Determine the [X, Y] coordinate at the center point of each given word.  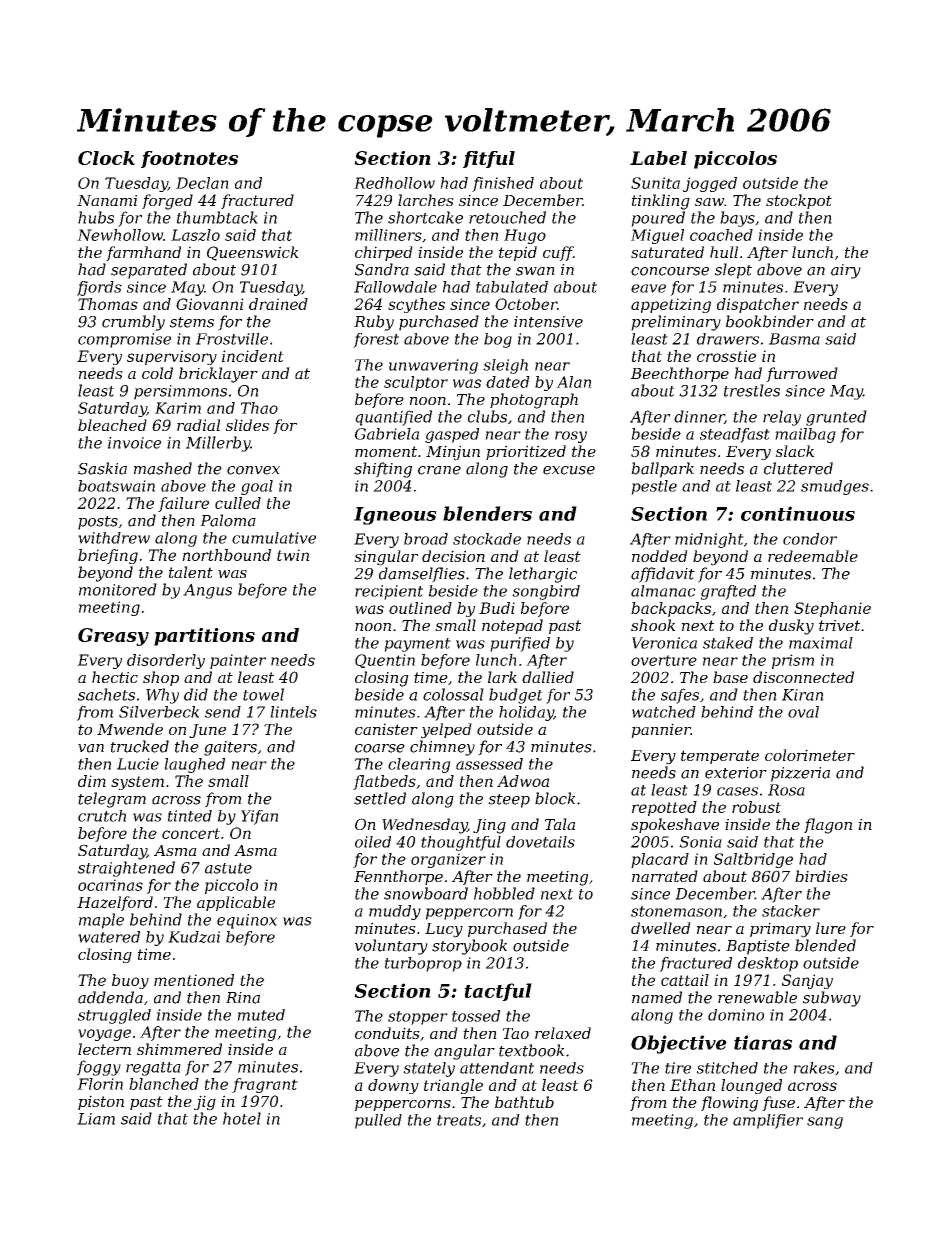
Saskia [102, 468]
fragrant [265, 1085]
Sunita [655, 183]
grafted [728, 592]
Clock [106, 158]
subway [832, 999]
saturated [667, 252]
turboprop [423, 964]
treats [459, 1120]
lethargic [543, 575]
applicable [236, 903]
